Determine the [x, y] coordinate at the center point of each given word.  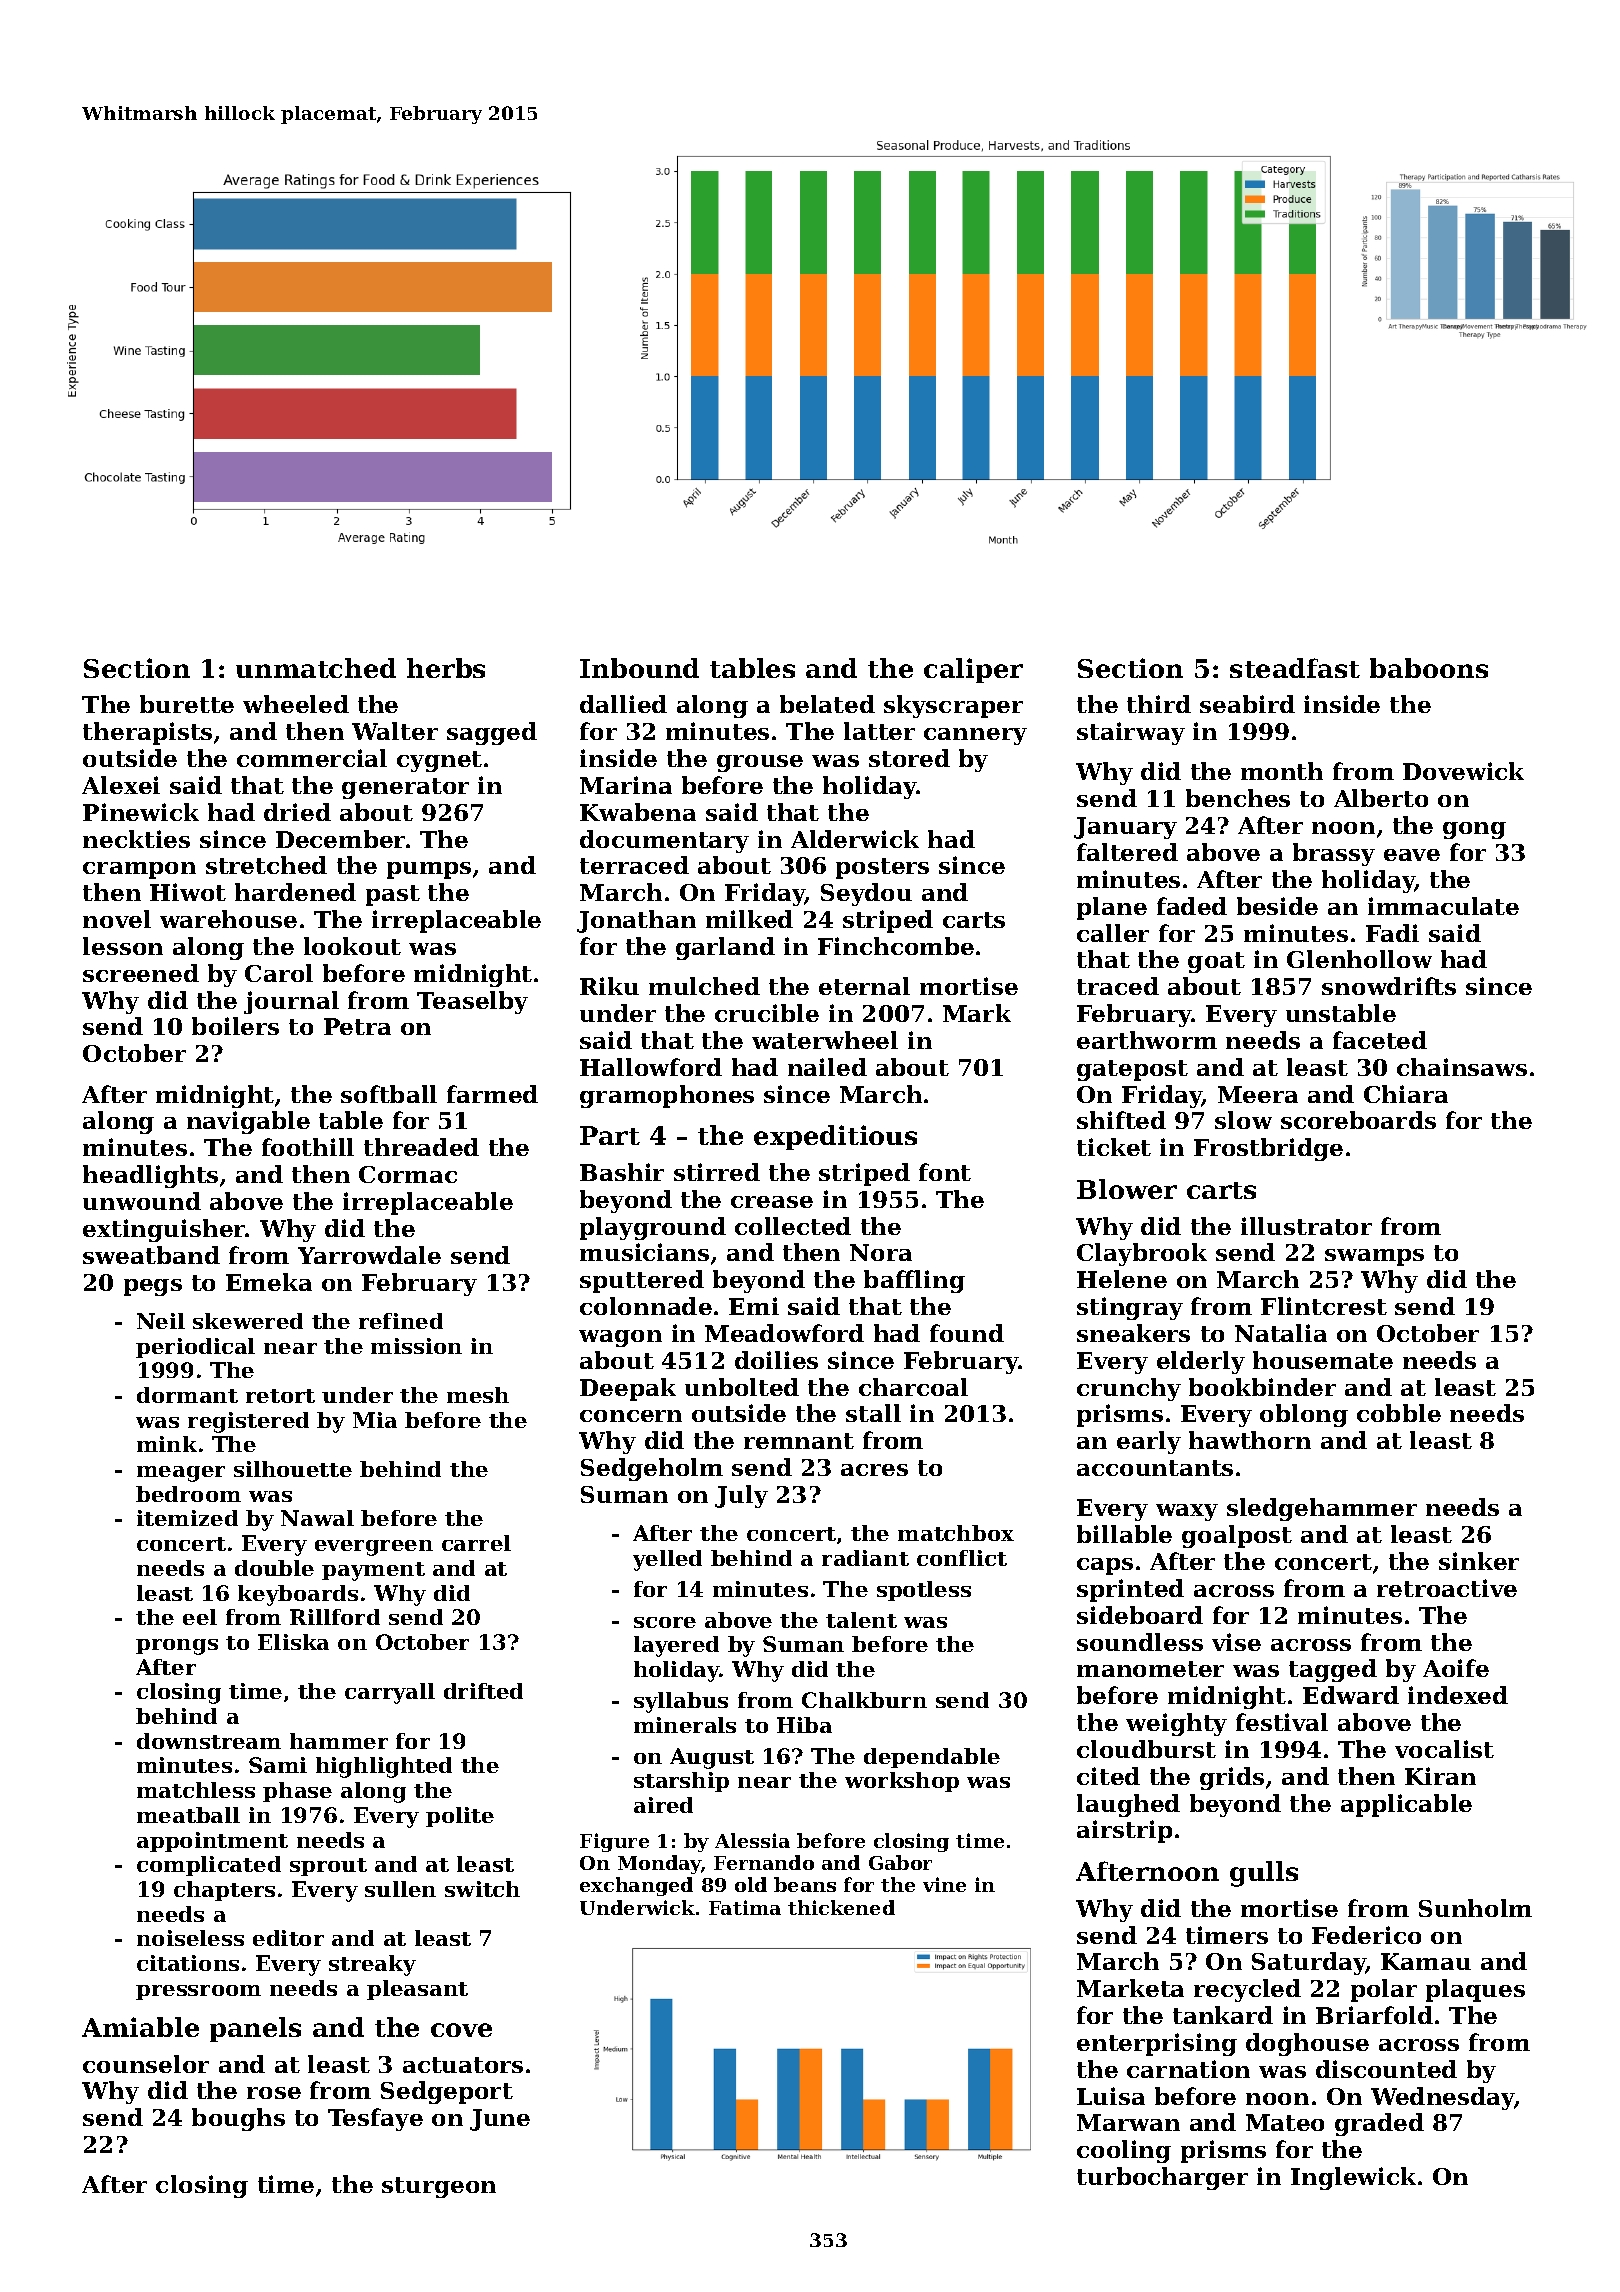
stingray [1130, 1308]
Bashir [622, 1172]
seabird [1247, 704]
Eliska [293, 1642]
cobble [1399, 1413]
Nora [881, 1252]
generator [405, 788]
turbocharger [1162, 2178]
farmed [492, 1094]
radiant [865, 1558]
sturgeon [439, 2187]
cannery [975, 736]
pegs [153, 1287]
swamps [1374, 1257]
